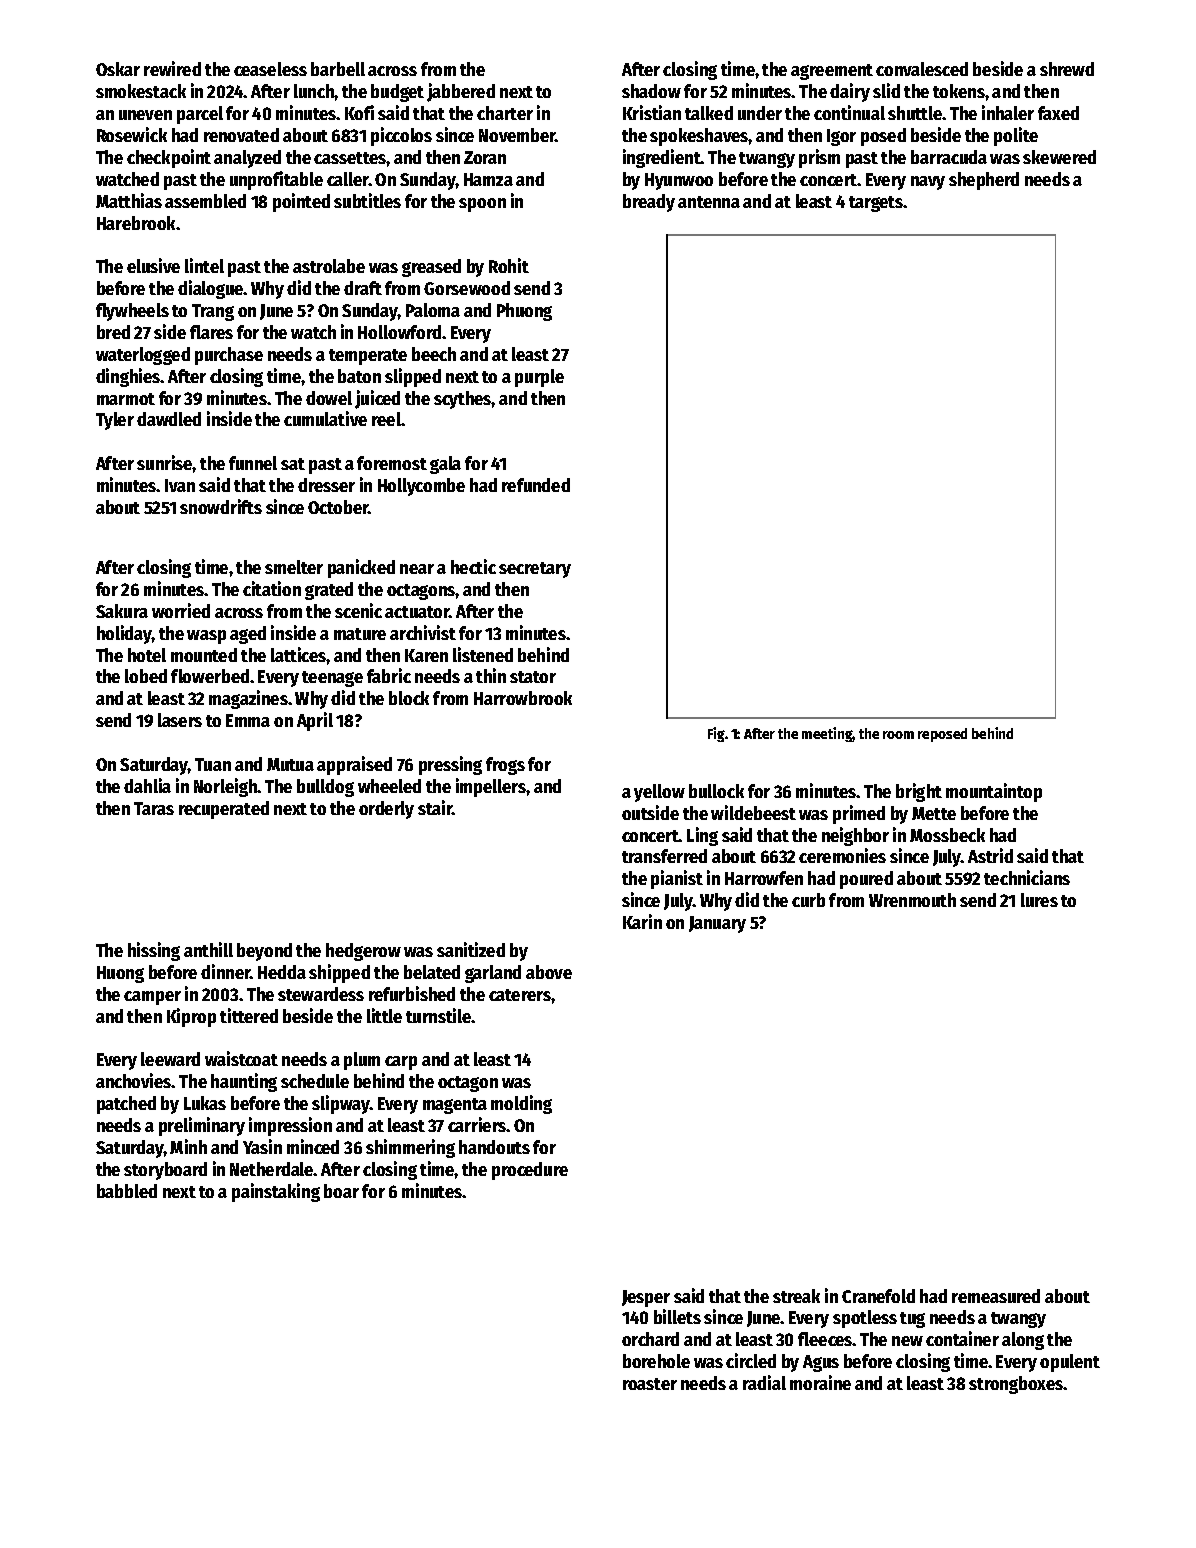 The height and width of the screenshot is (1548, 1196). What do you see at coordinates (276, 1192) in the screenshot?
I see `painstaking` at bounding box center [276, 1192].
